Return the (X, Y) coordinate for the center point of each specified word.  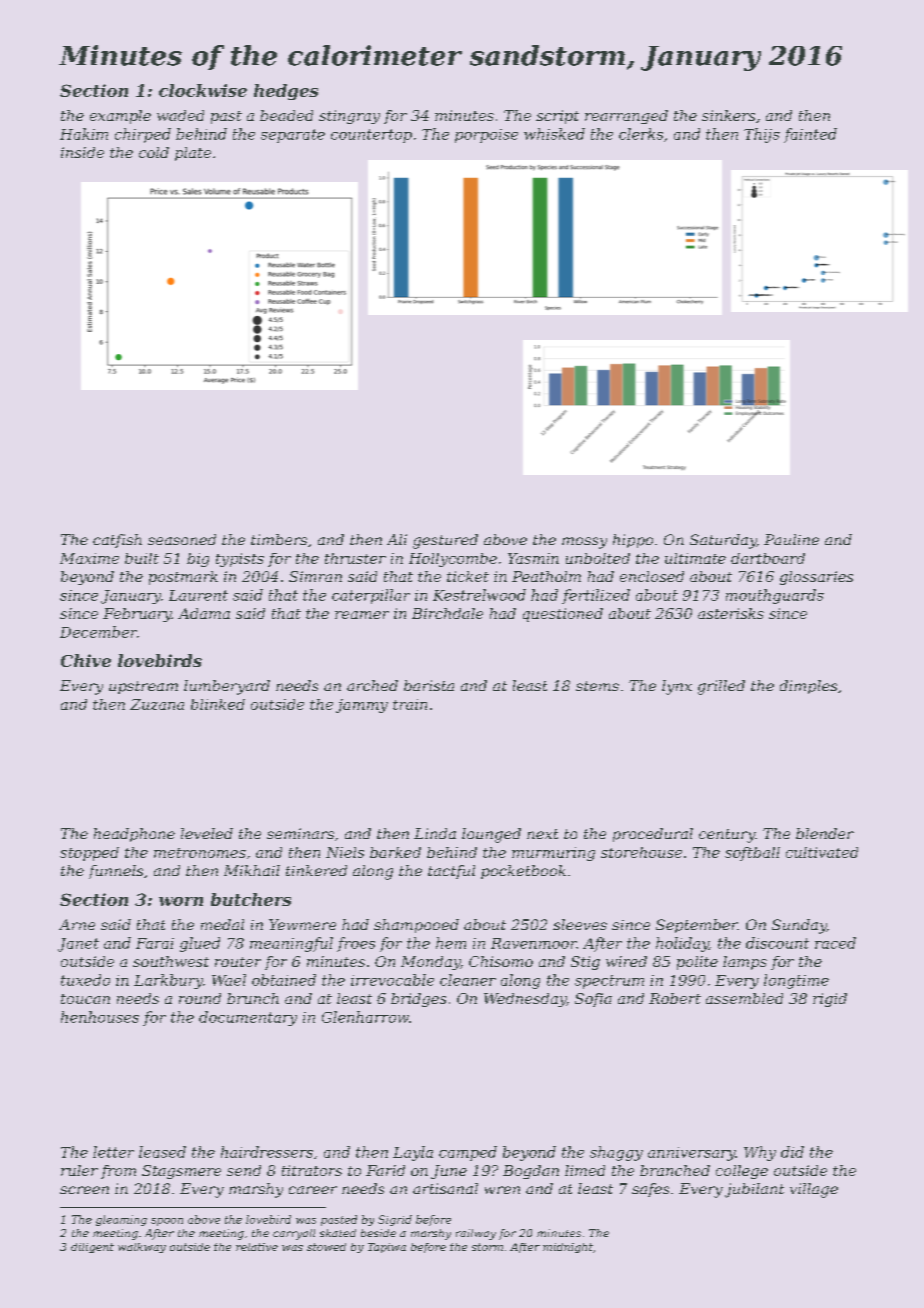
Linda (435, 833)
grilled (721, 687)
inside (82, 152)
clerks (641, 134)
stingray (349, 117)
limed (585, 1170)
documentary (248, 1018)
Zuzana (157, 704)
